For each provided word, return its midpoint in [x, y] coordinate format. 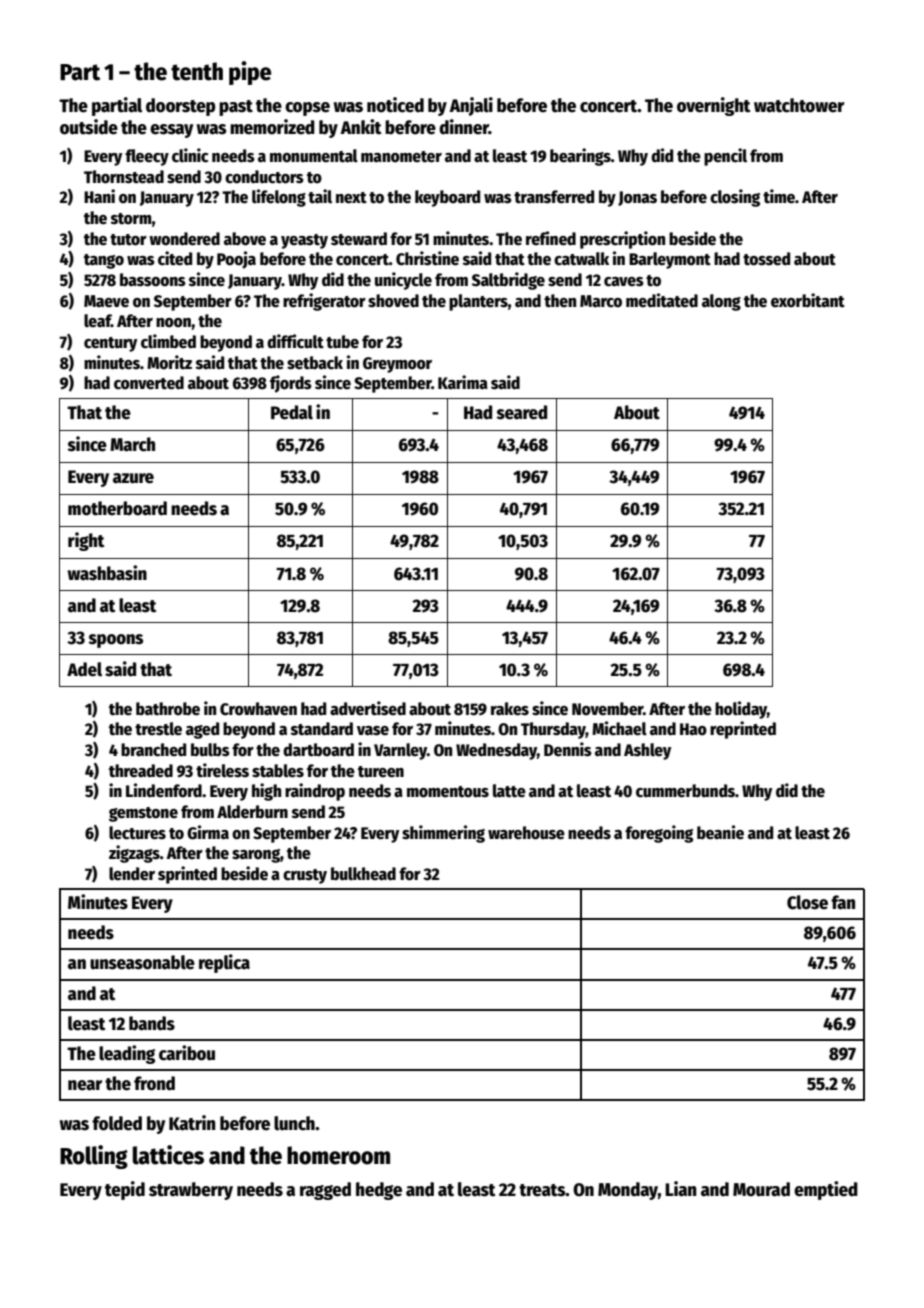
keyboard [447, 198]
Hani [99, 196]
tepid [125, 1190]
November [607, 709]
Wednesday [496, 751]
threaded [141, 771]
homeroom [338, 1155]
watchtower [799, 105]
